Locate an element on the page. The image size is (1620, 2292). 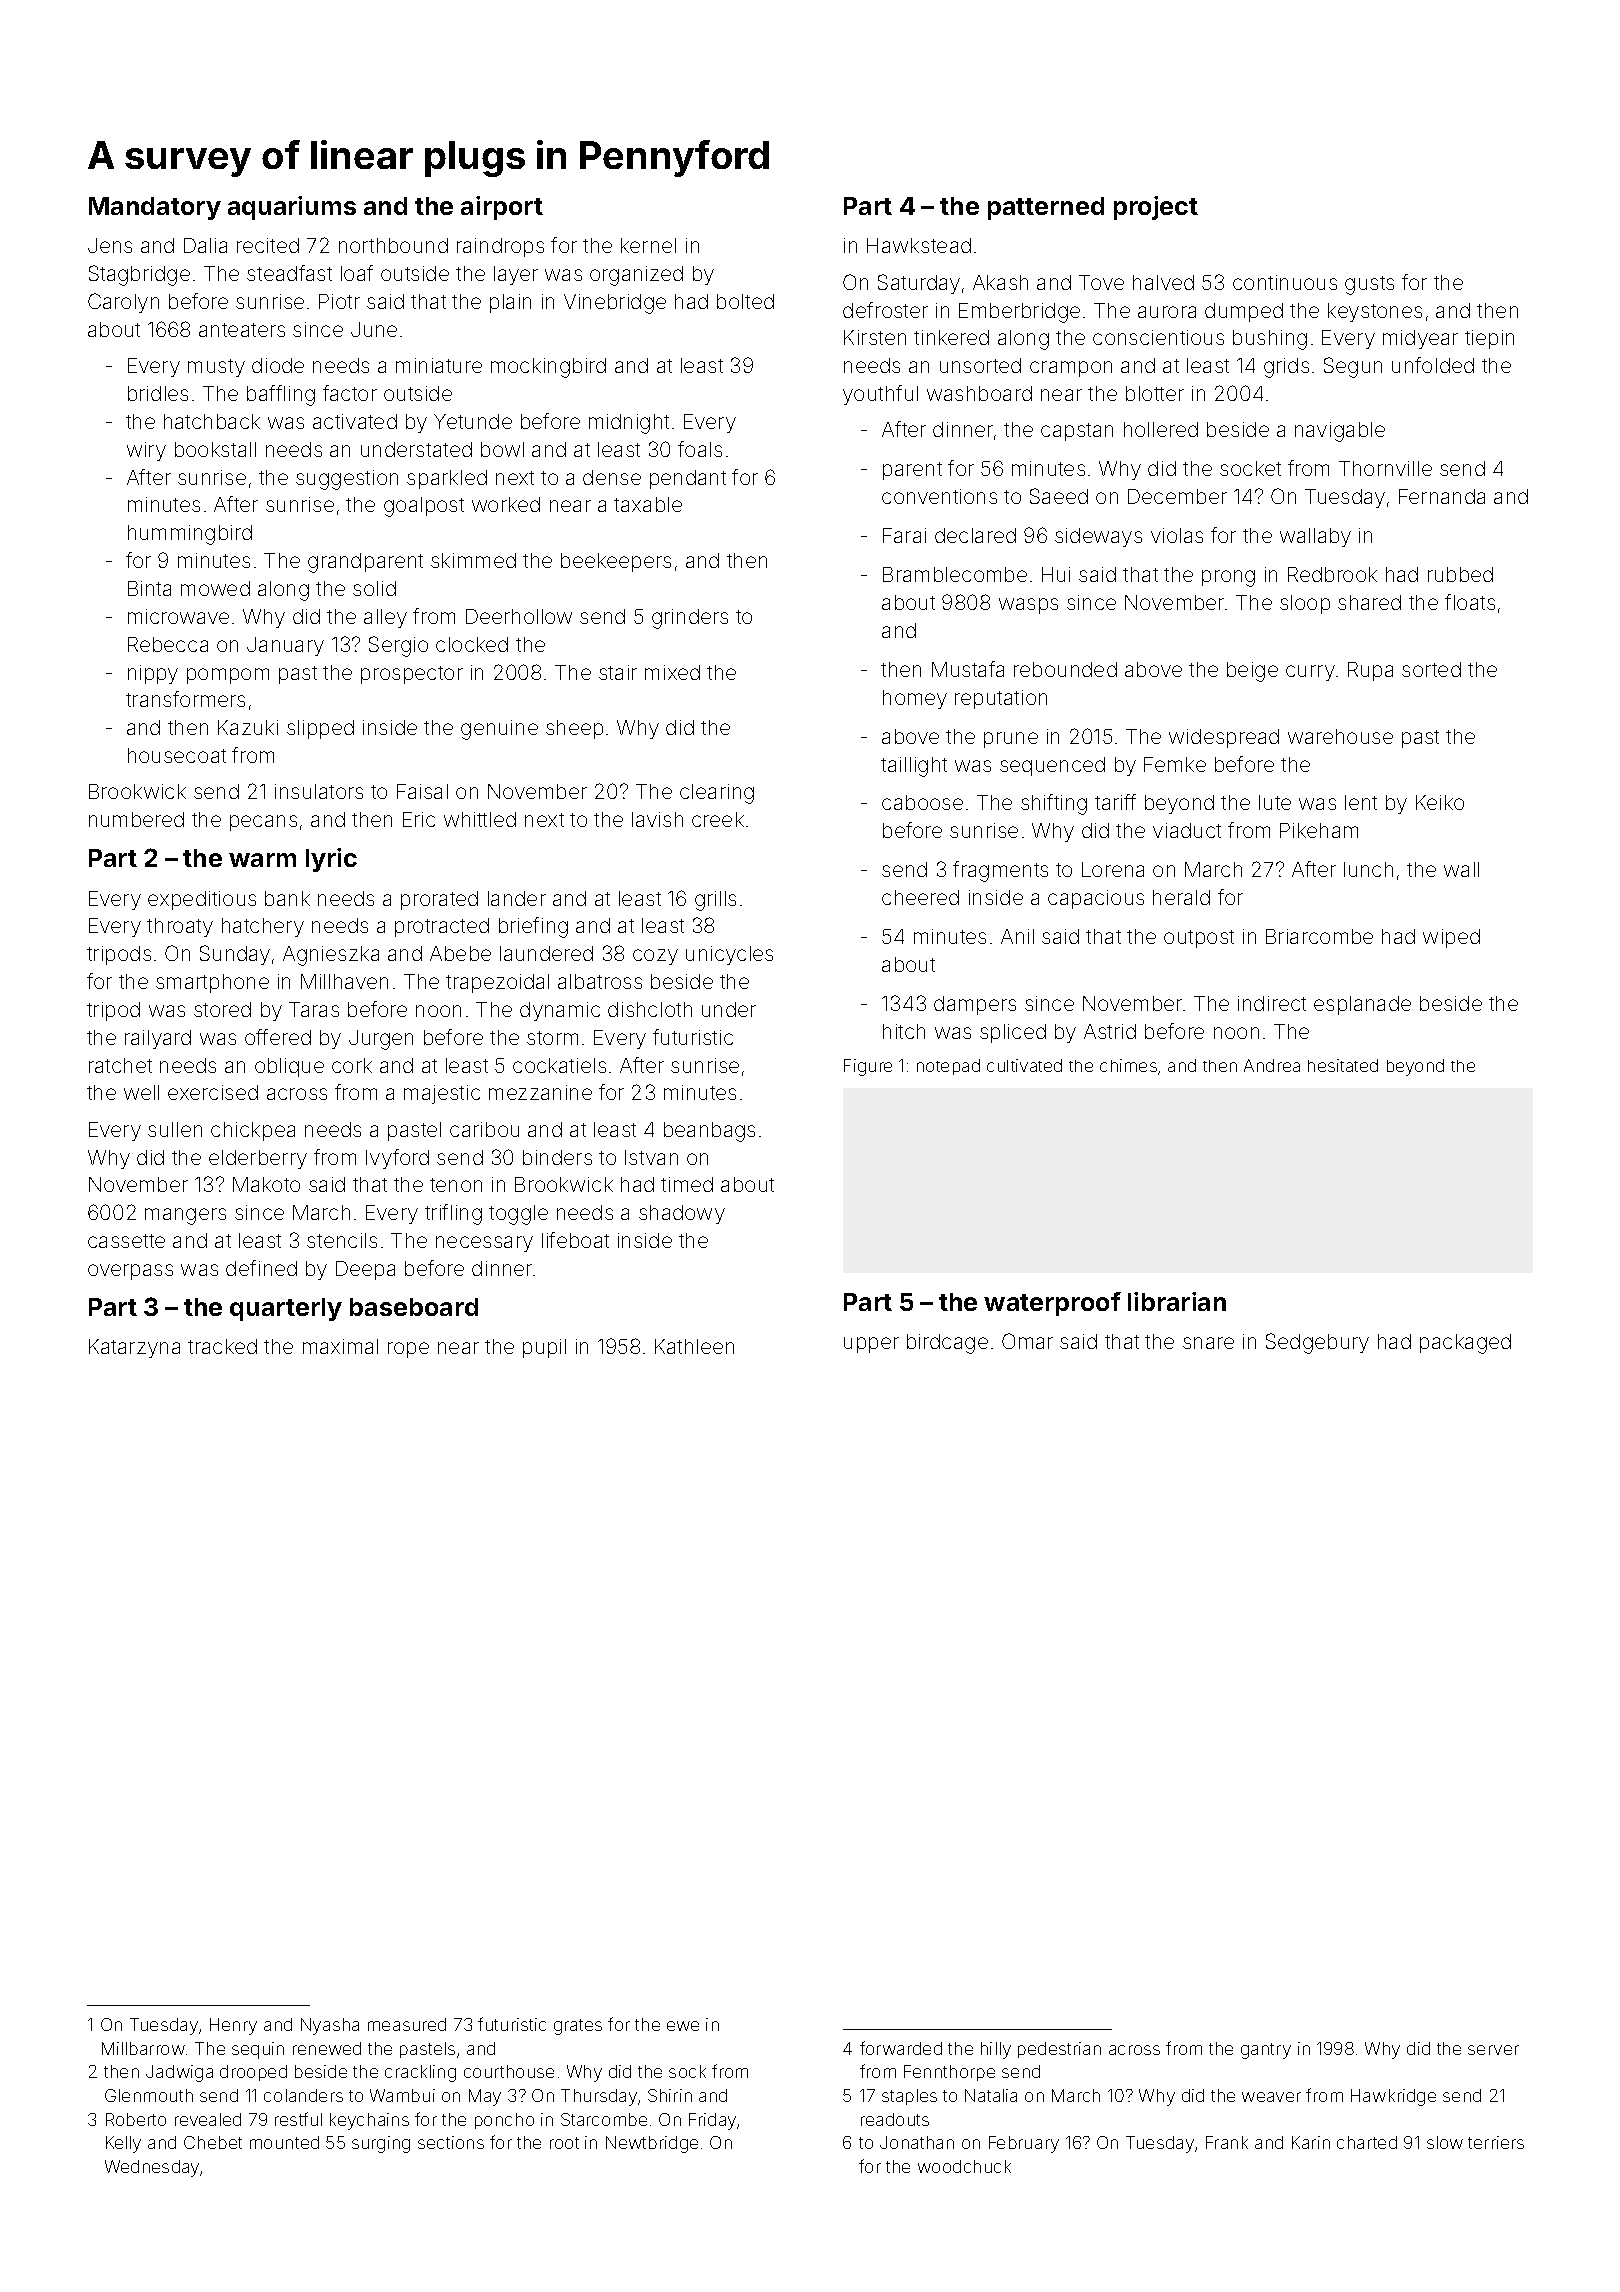
kernel is located at coordinates (648, 245).
